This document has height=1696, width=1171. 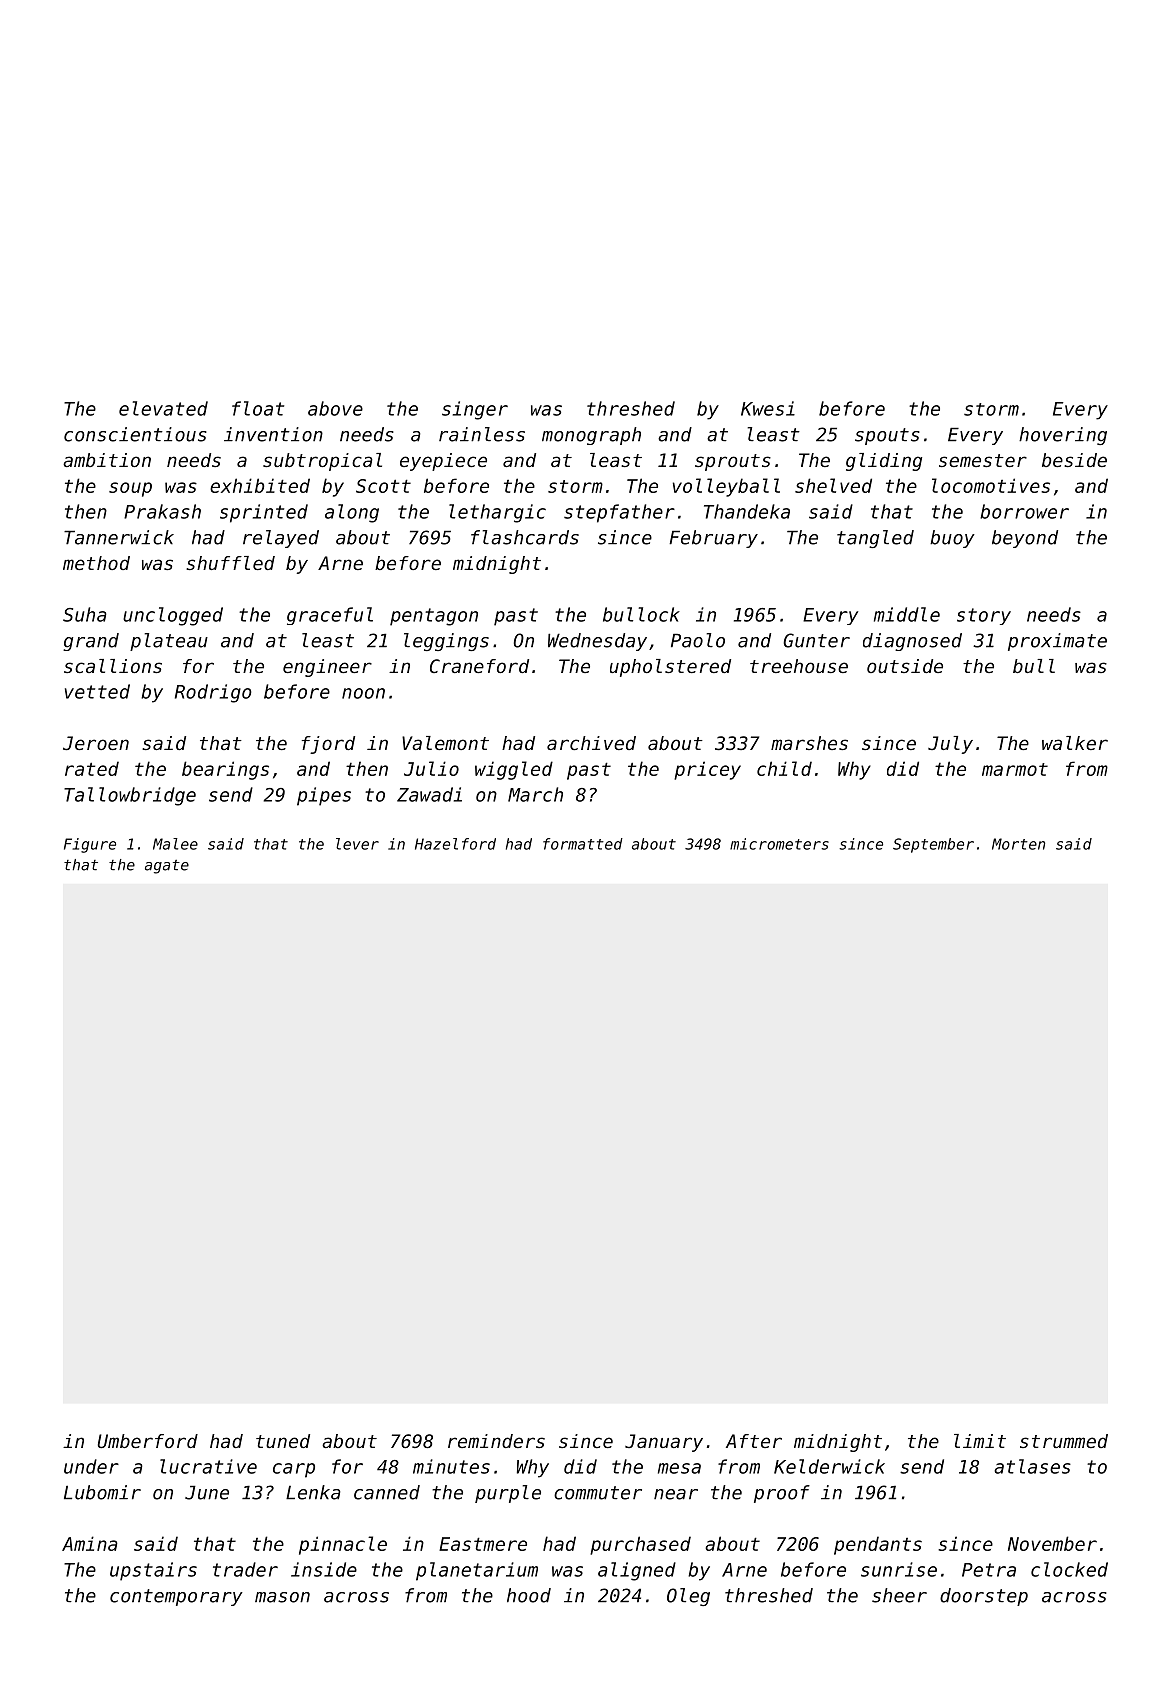 I want to click on November, so click(x=1052, y=1543).
